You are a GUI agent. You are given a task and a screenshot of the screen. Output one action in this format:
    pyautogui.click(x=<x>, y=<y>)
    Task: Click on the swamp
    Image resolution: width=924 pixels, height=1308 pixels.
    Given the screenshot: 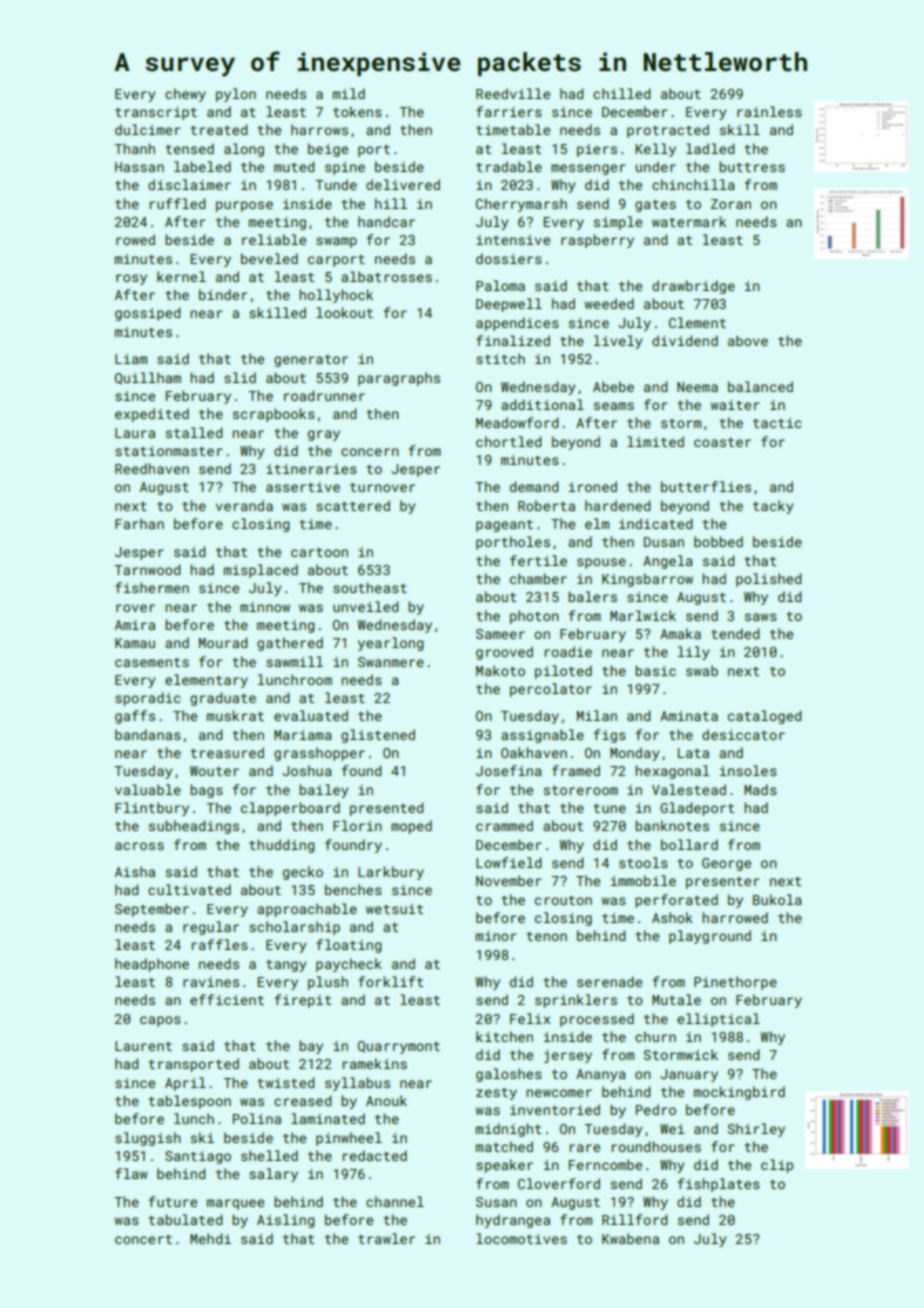 What is the action you would take?
    pyautogui.click(x=336, y=242)
